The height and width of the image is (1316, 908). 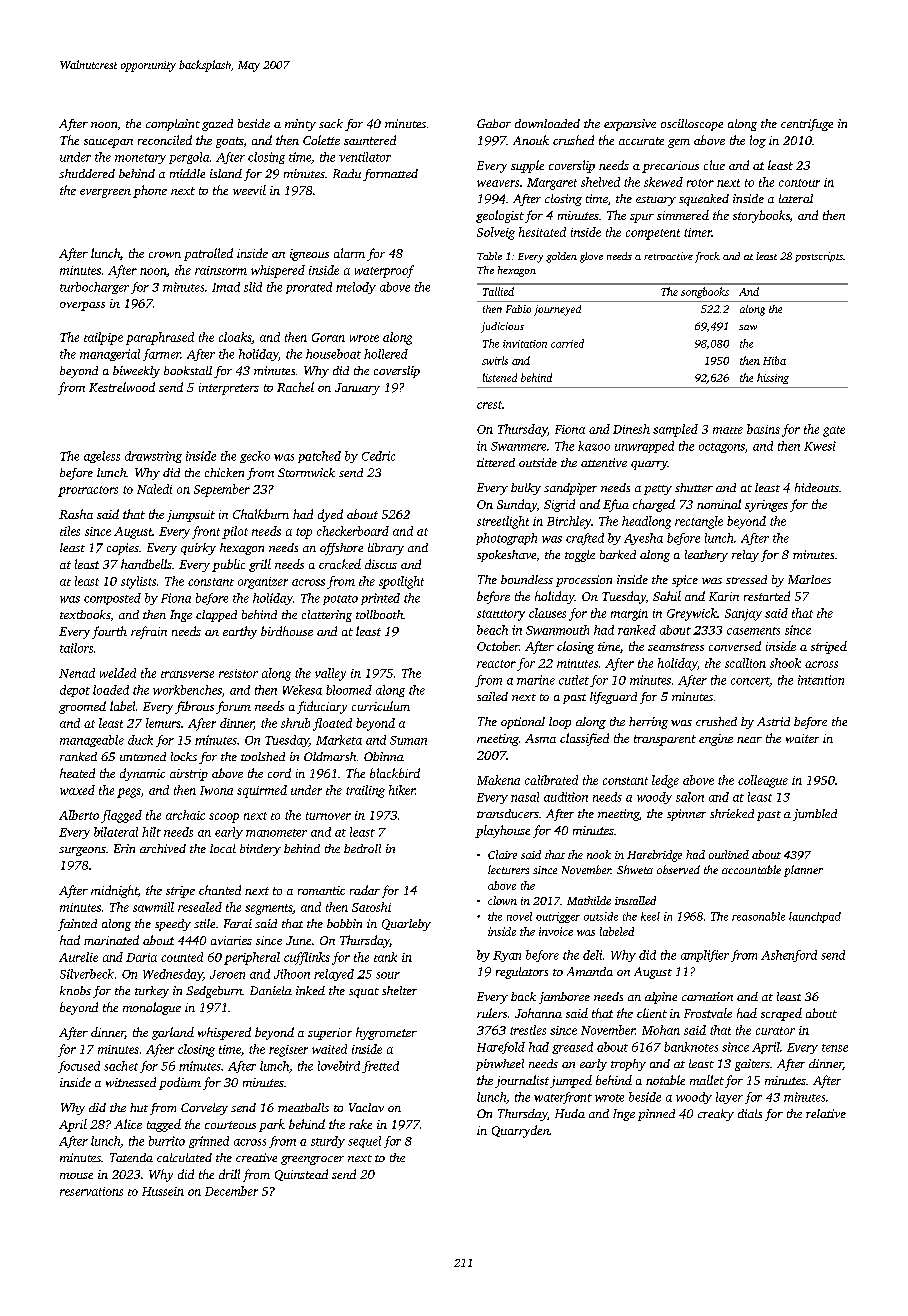 I want to click on waiter, so click(x=802, y=738).
